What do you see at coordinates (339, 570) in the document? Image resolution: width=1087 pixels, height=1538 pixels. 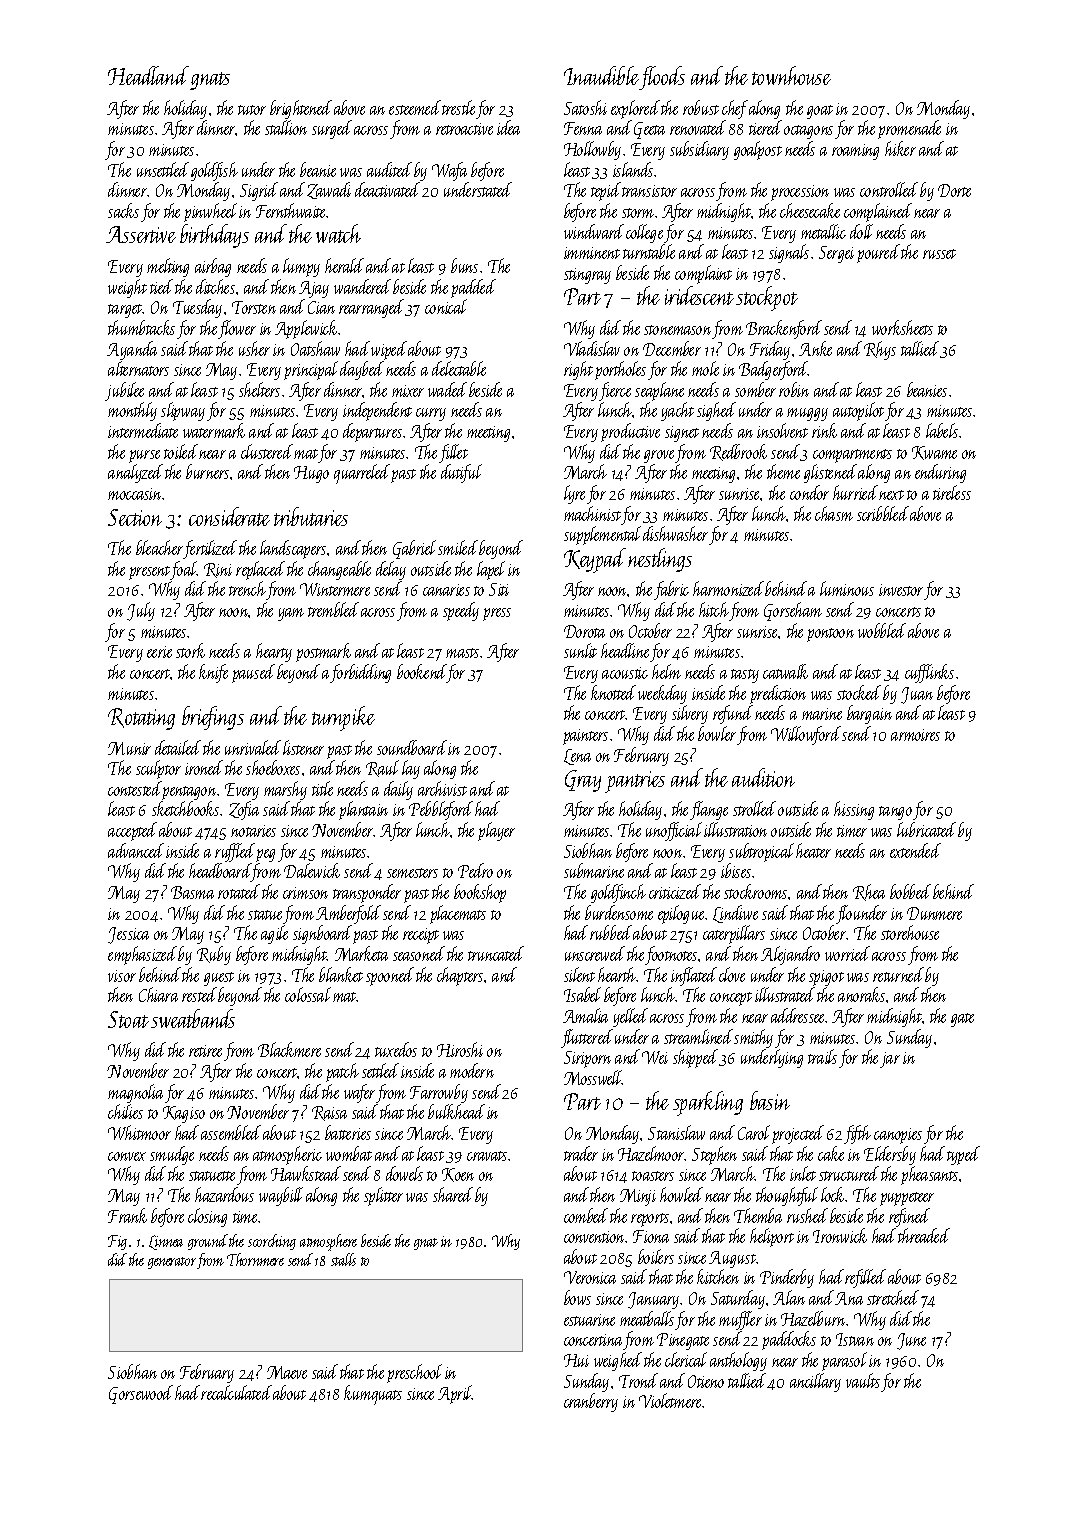 I see `changeable` at bounding box center [339, 570].
